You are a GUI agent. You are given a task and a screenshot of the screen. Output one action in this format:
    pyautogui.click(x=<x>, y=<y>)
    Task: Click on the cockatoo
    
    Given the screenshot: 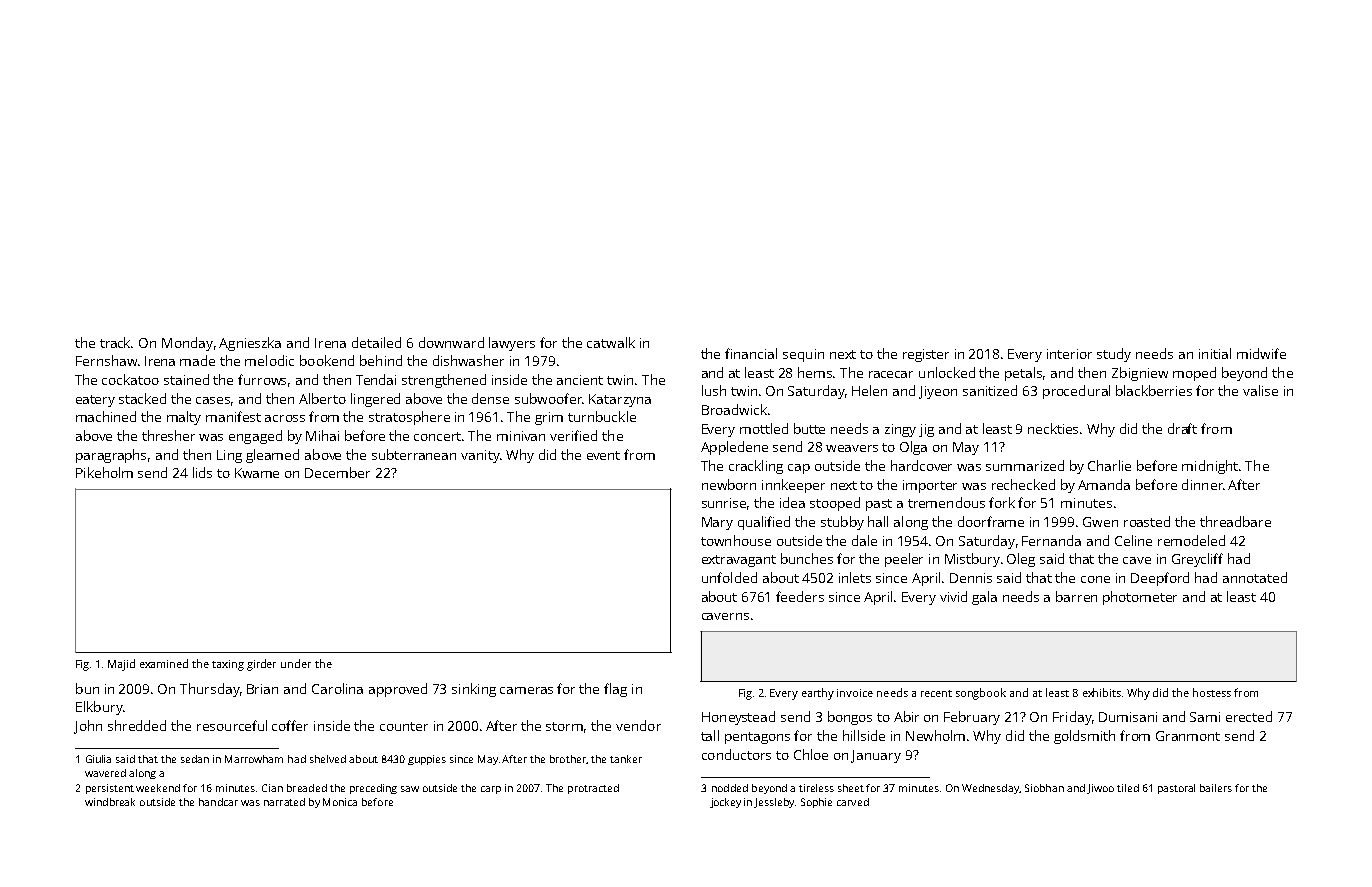 What is the action you would take?
    pyautogui.click(x=130, y=379)
